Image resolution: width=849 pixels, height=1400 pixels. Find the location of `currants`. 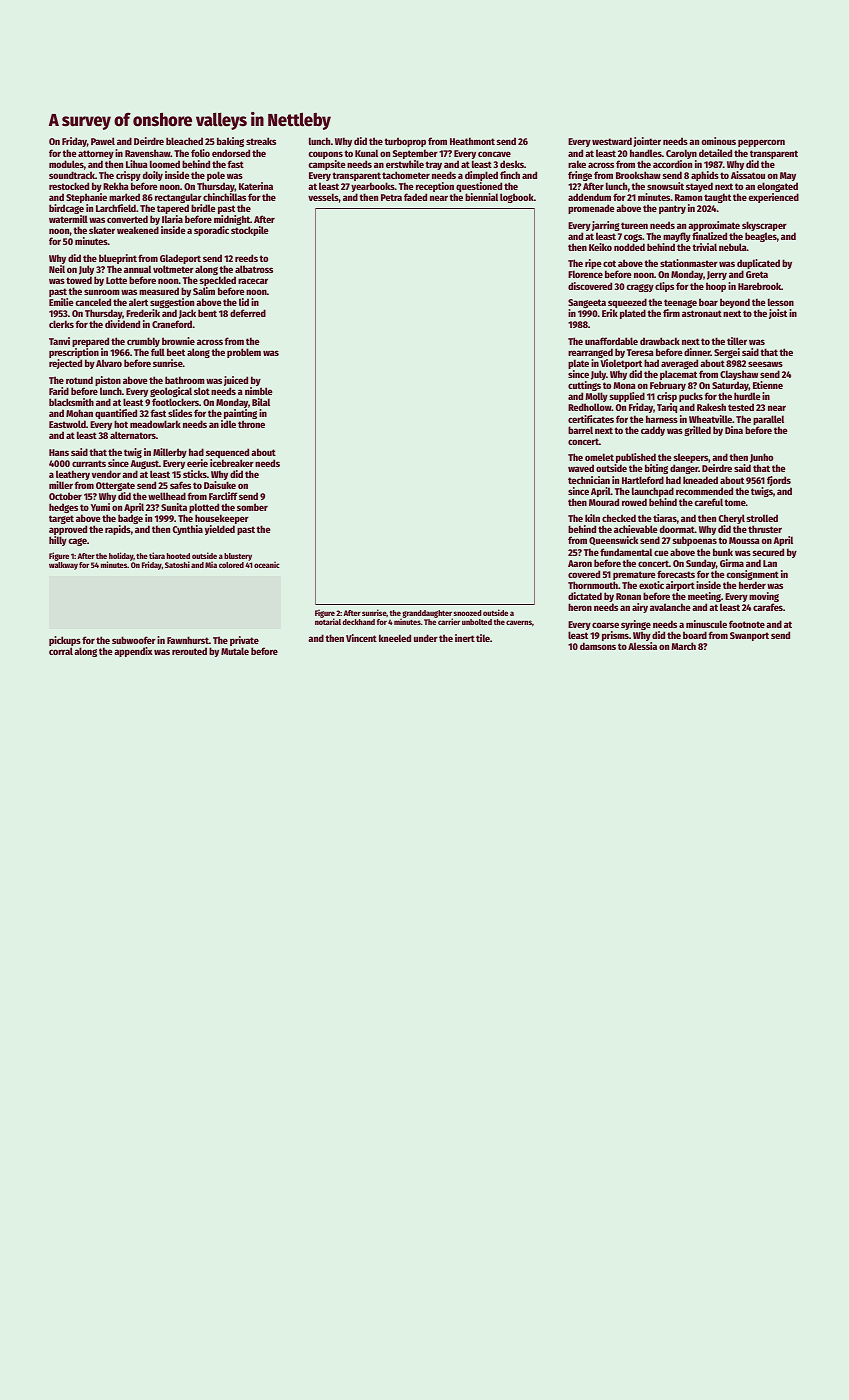

currants is located at coordinates (89, 463).
